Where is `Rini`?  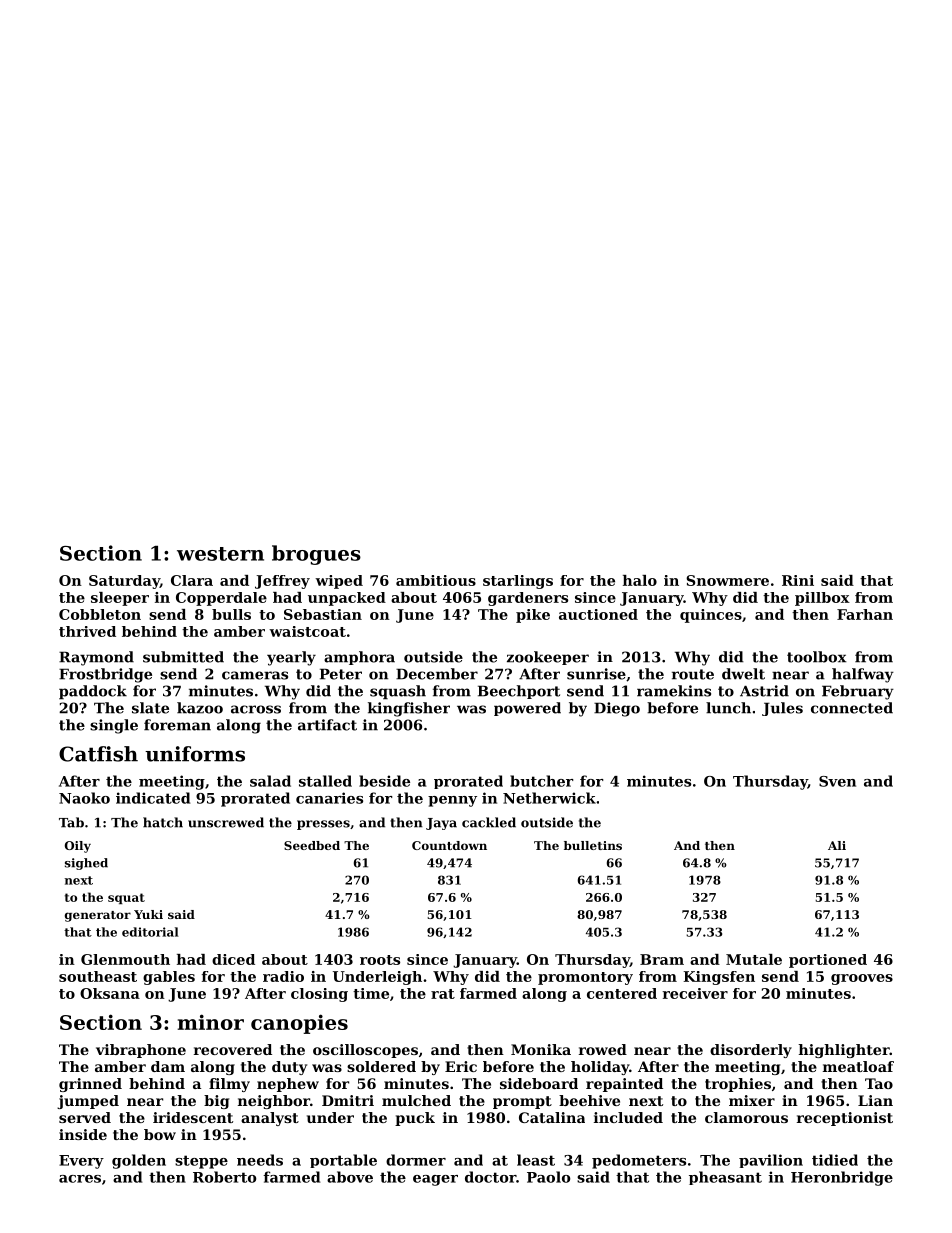 Rini is located at coordinates (798, 580).
